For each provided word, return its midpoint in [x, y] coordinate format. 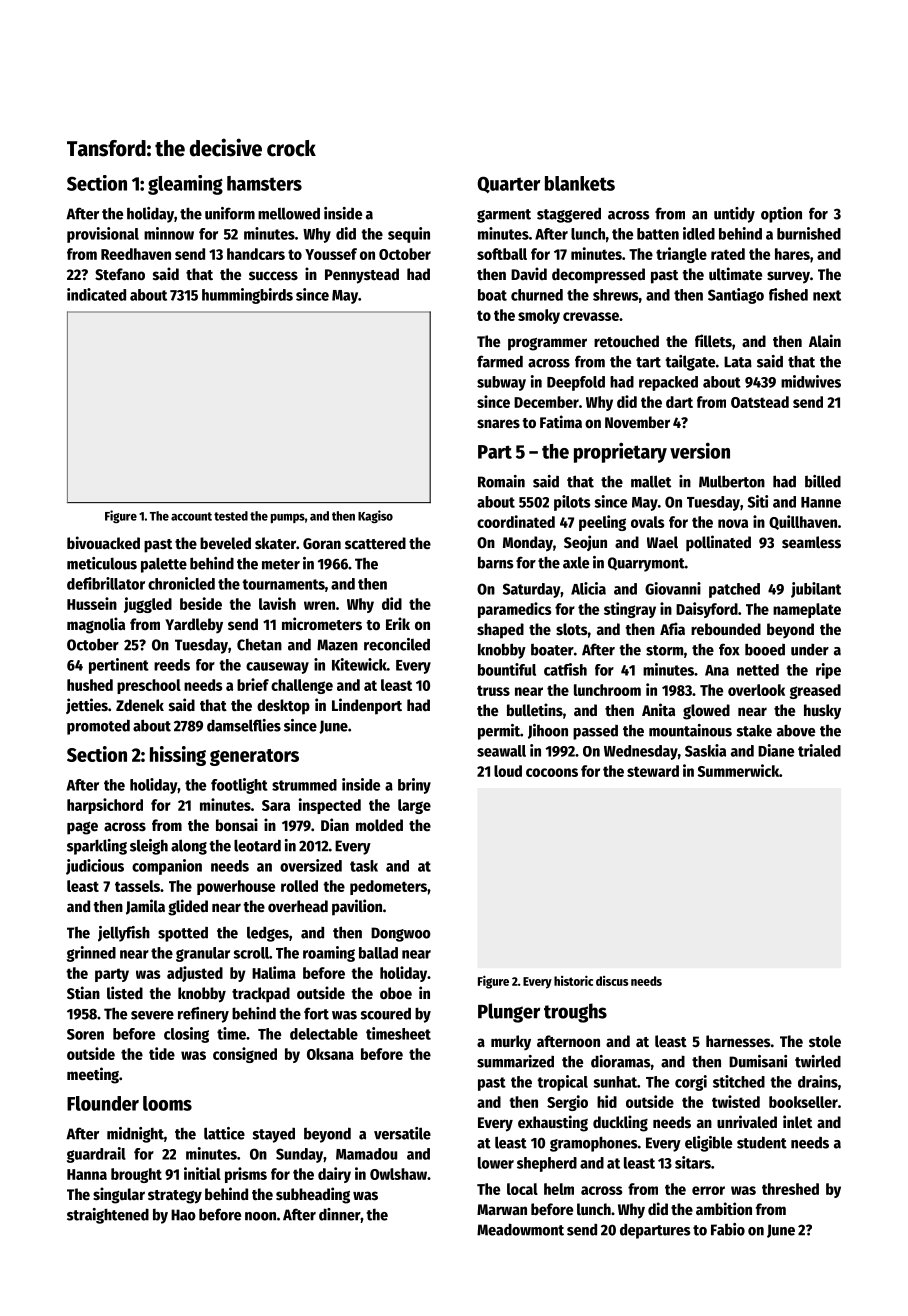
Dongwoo [401, 934]
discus [612, 981]
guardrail [96, 1155]
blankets [580, 183]
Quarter [508, 184]
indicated [96, 294]
